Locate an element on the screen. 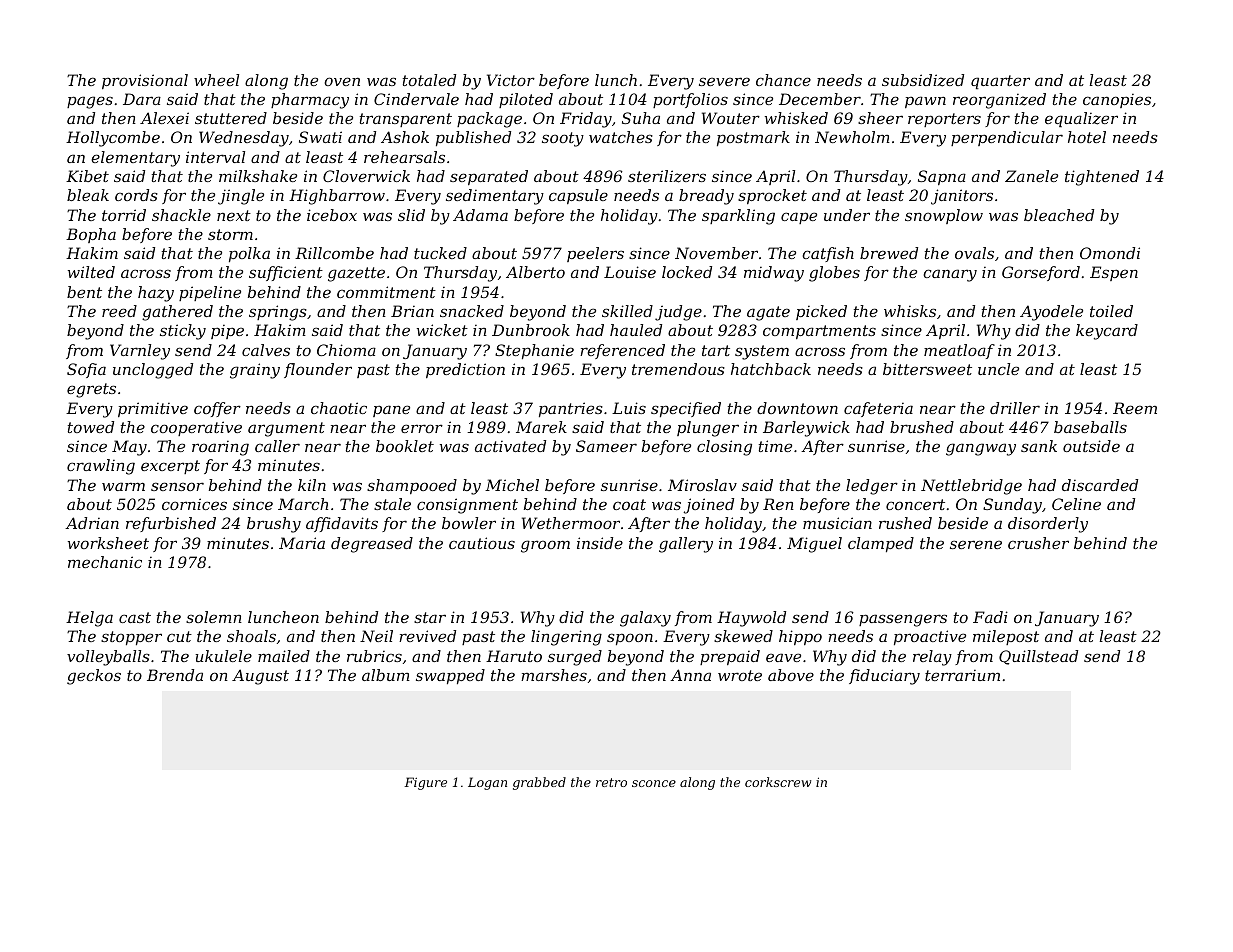 This screenshot has width=1233, height=952. Sofia is located at coordinates (86, 370).
